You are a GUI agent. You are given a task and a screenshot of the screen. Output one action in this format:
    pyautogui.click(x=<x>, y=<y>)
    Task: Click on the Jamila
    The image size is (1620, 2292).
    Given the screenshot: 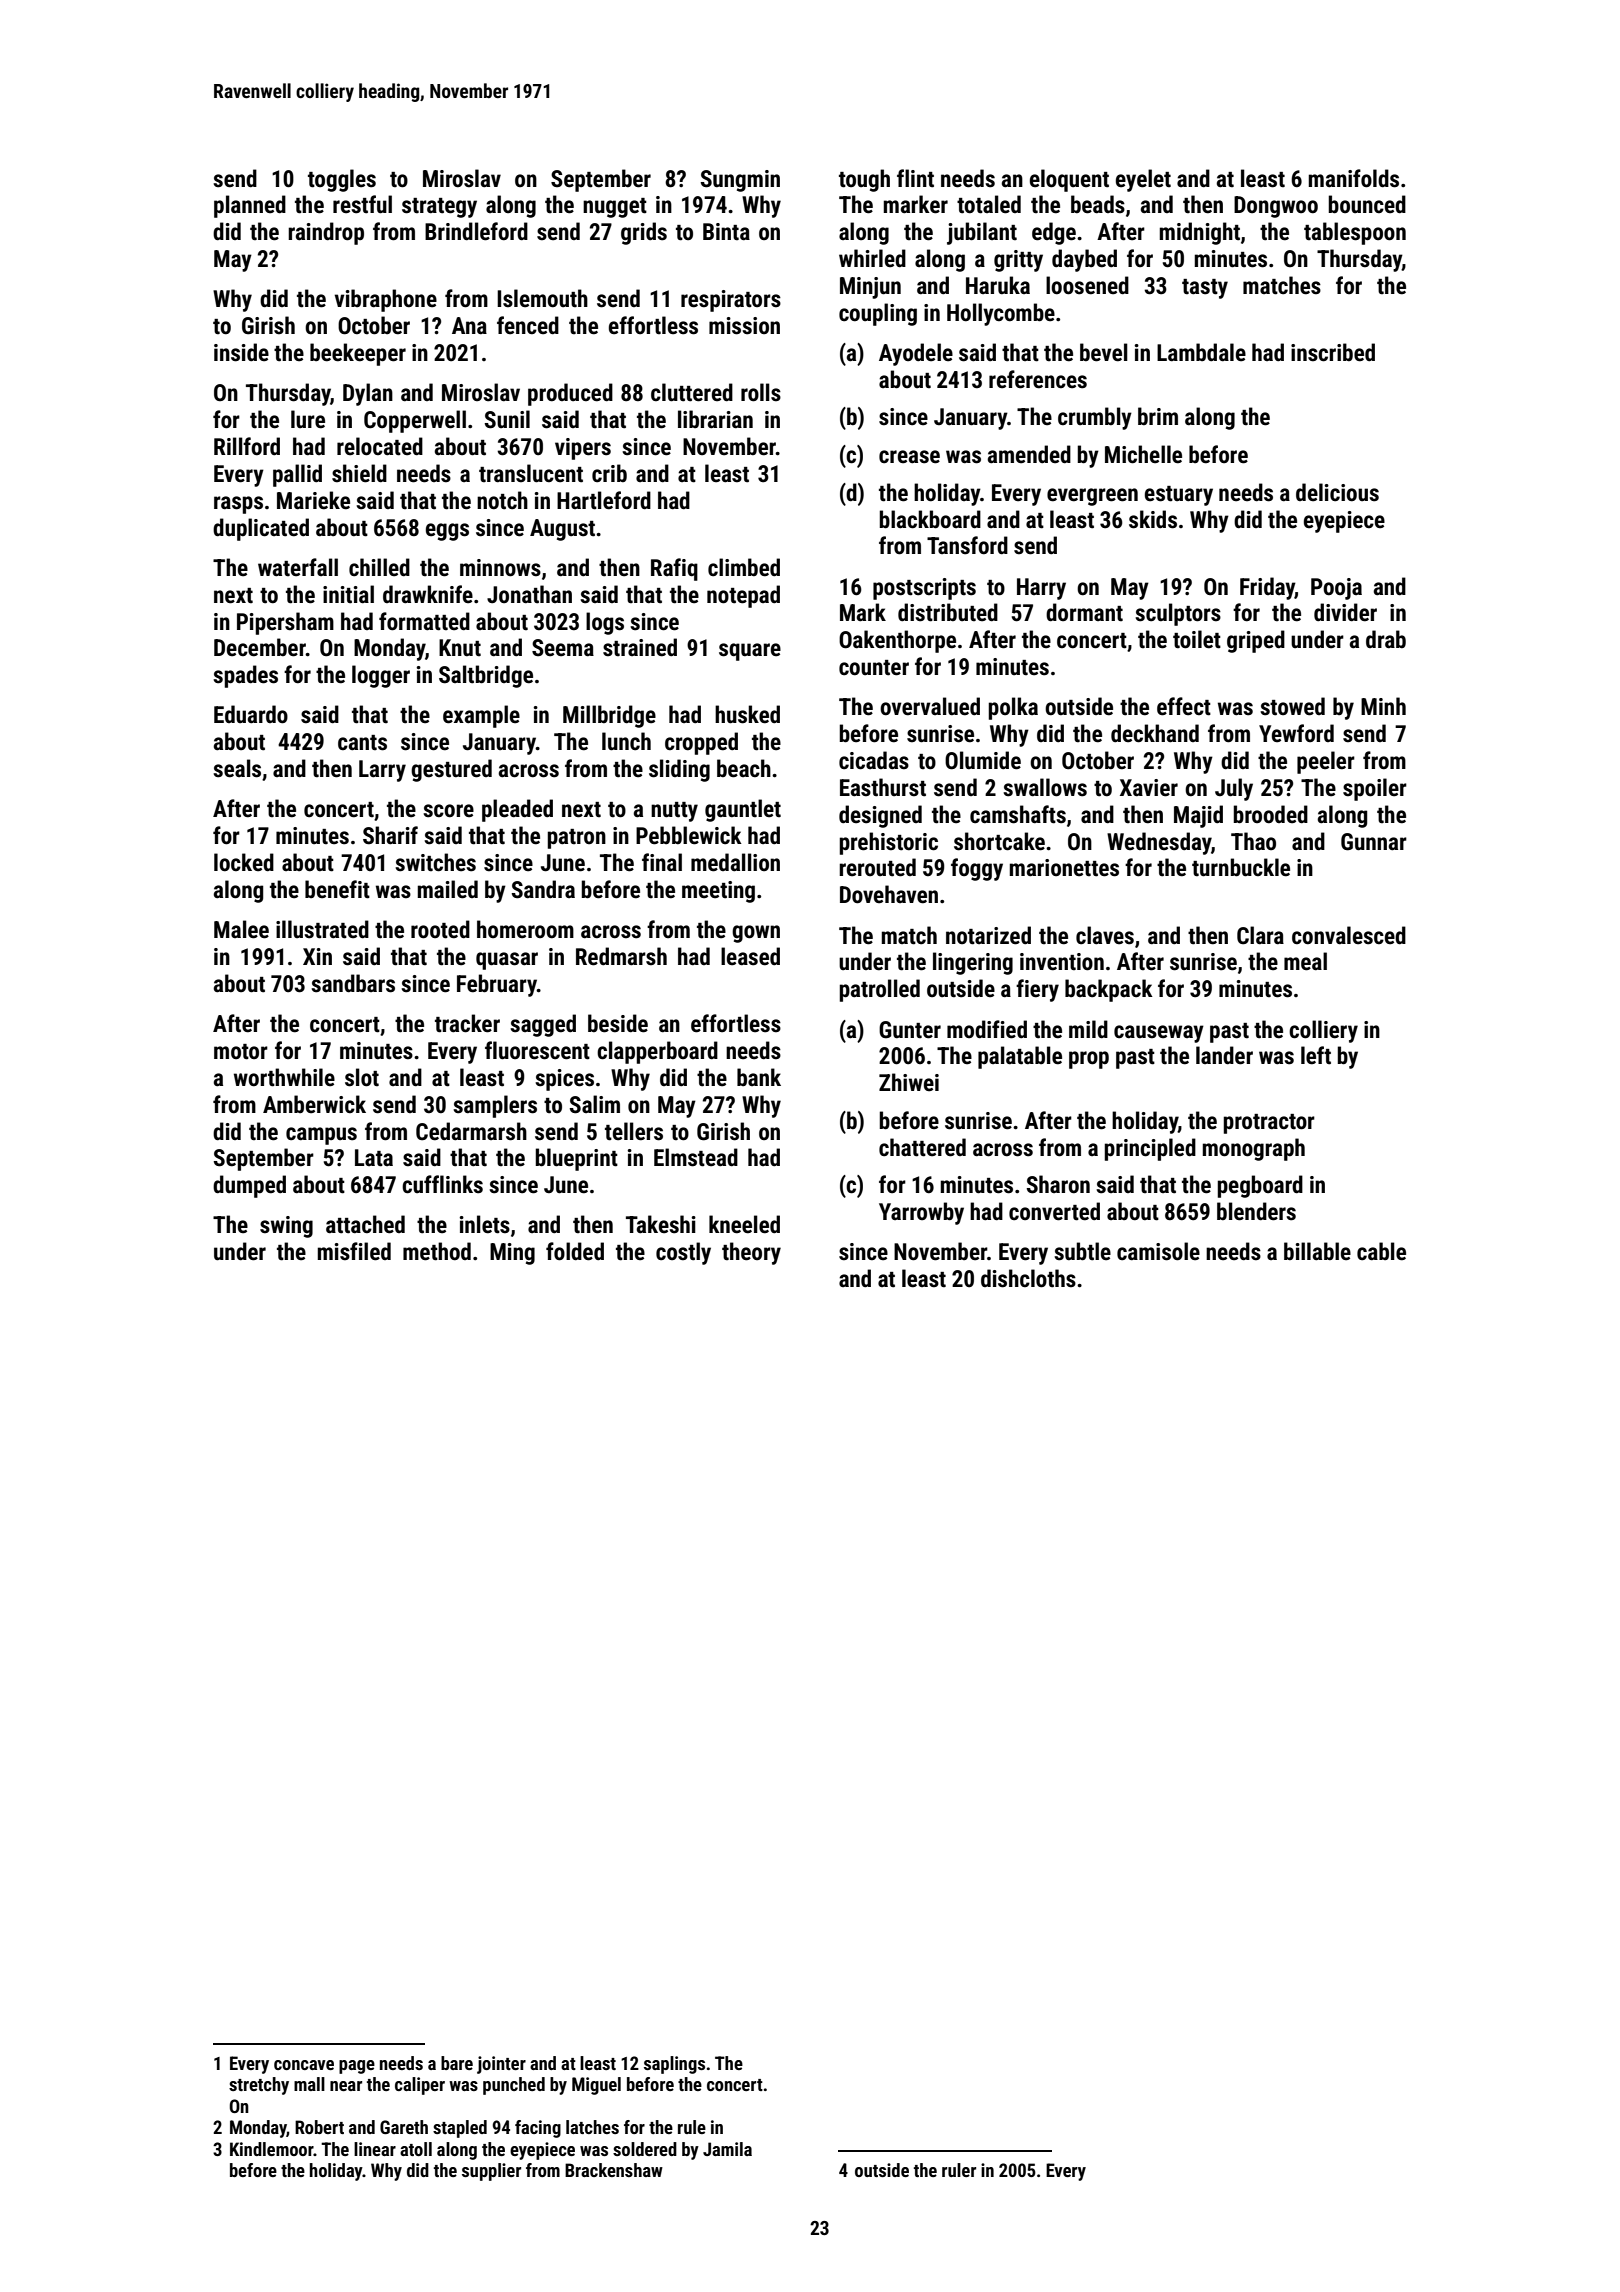 What is the action you would take?
    pyautogui.click(x=727, y=2149)
